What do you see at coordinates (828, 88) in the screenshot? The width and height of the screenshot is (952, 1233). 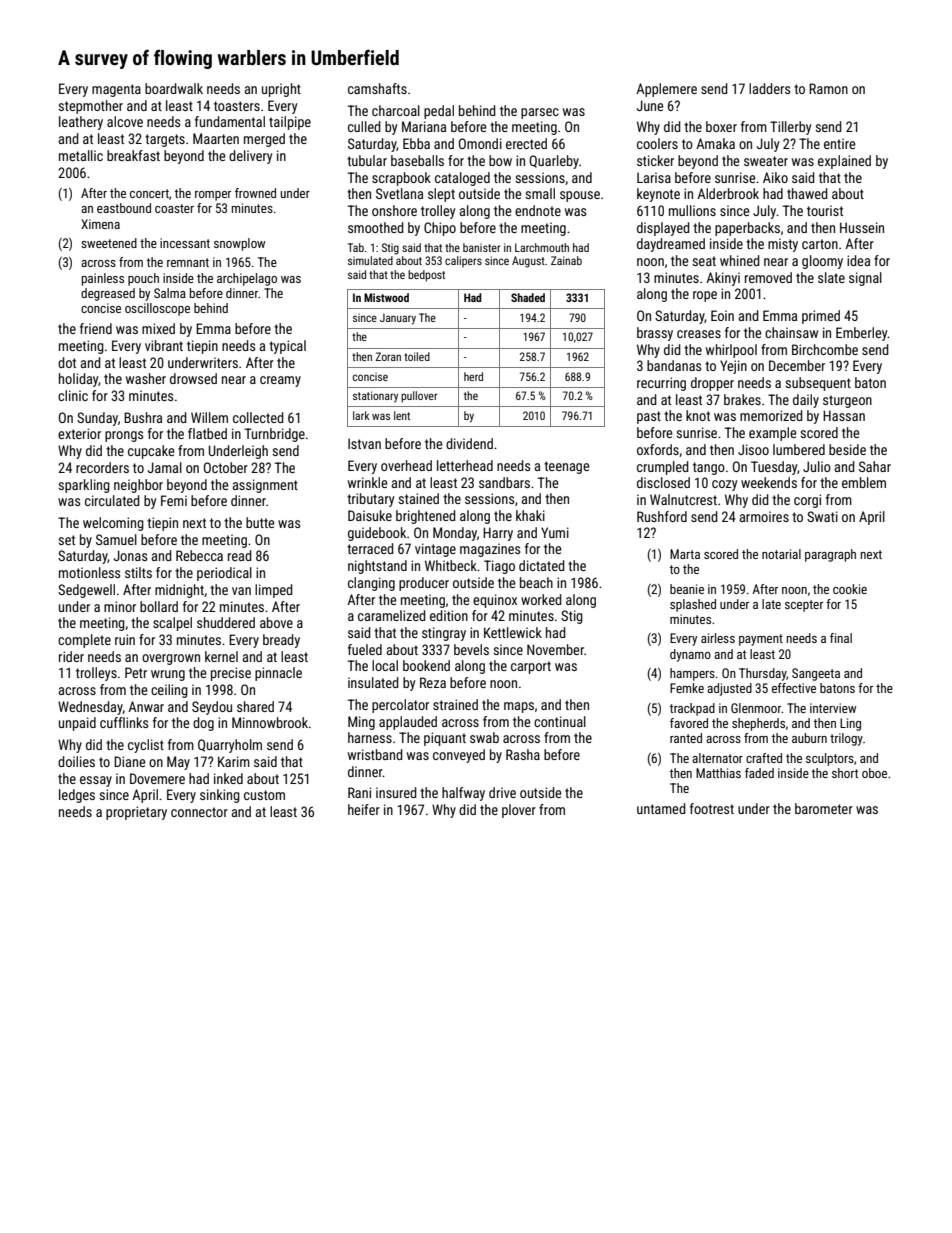 I see `Ramon` at bounding box center [828, 88].
